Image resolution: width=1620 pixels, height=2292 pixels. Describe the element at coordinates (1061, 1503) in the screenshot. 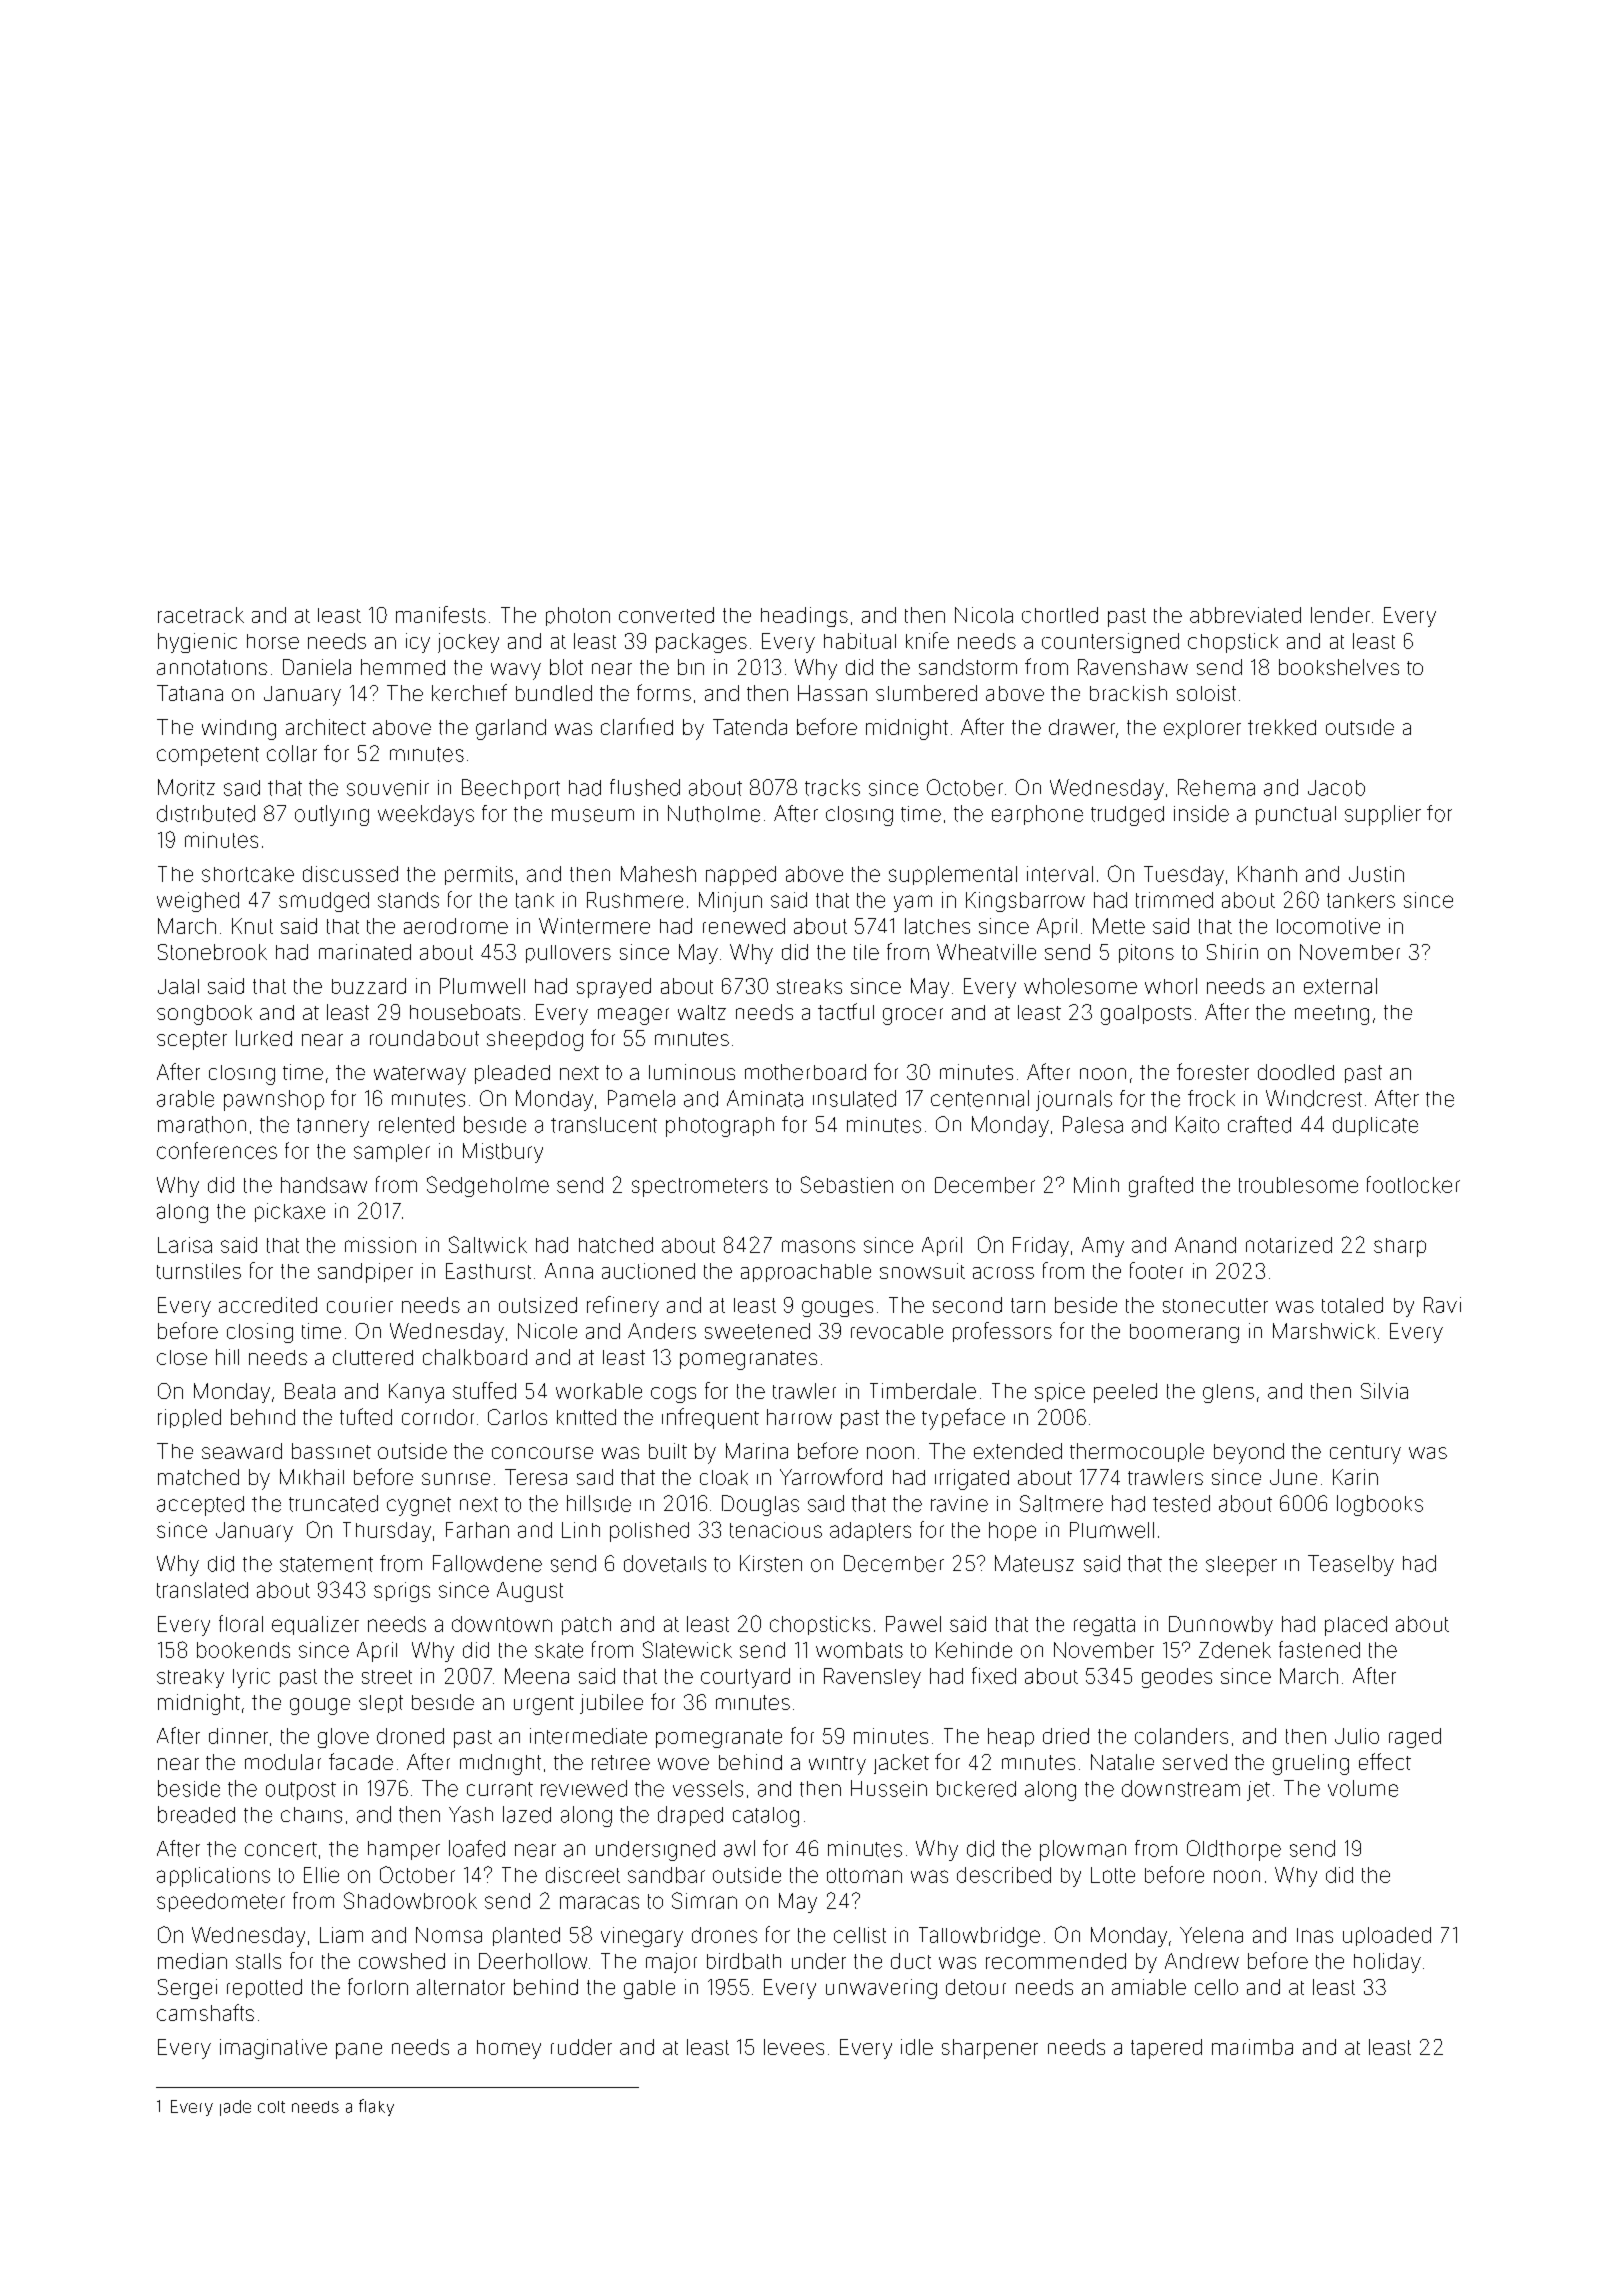

I see `Saltmere` at that location.
